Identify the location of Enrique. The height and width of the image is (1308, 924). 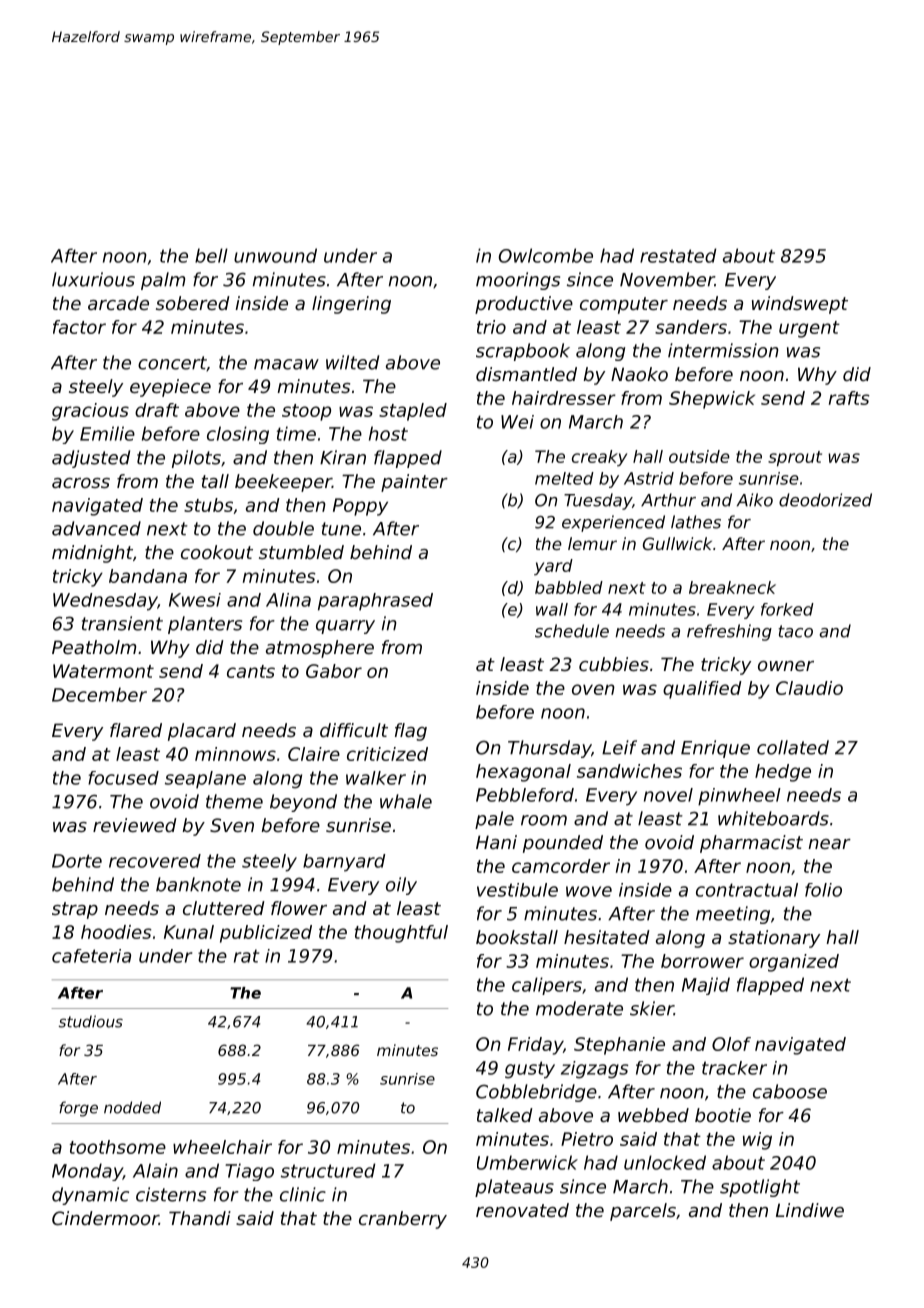
(715, 749).
